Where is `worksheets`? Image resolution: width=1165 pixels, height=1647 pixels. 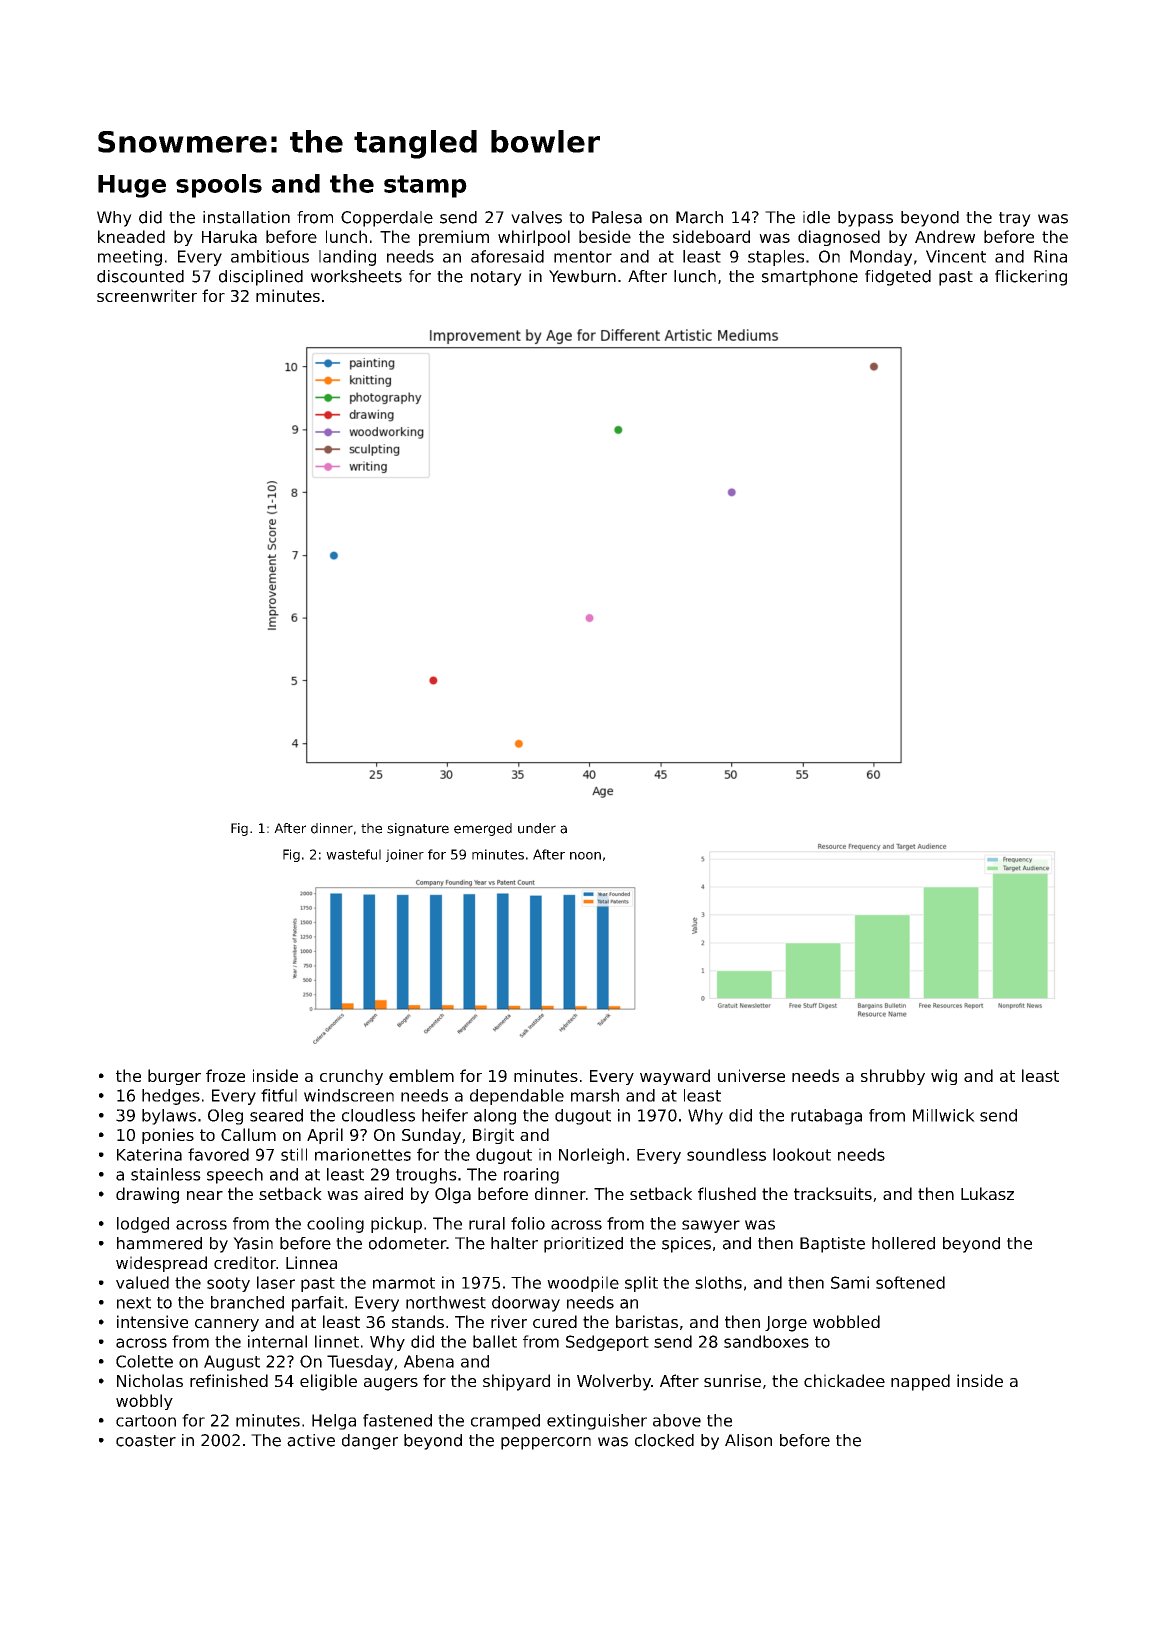
worksheets is located at coordinates (356, 276).
